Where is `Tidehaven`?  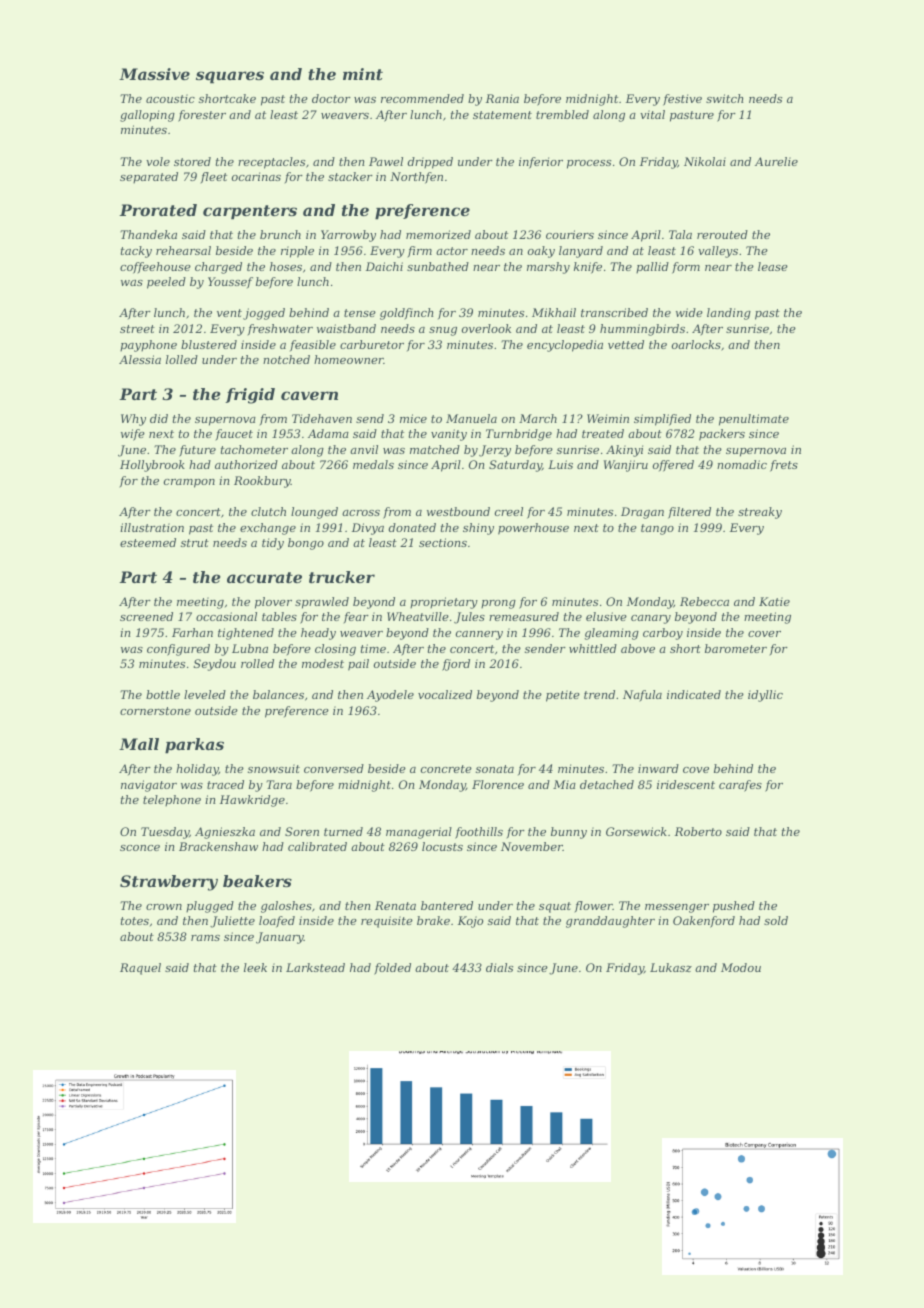
Tidehaven is located at coordinates (322, 418).
